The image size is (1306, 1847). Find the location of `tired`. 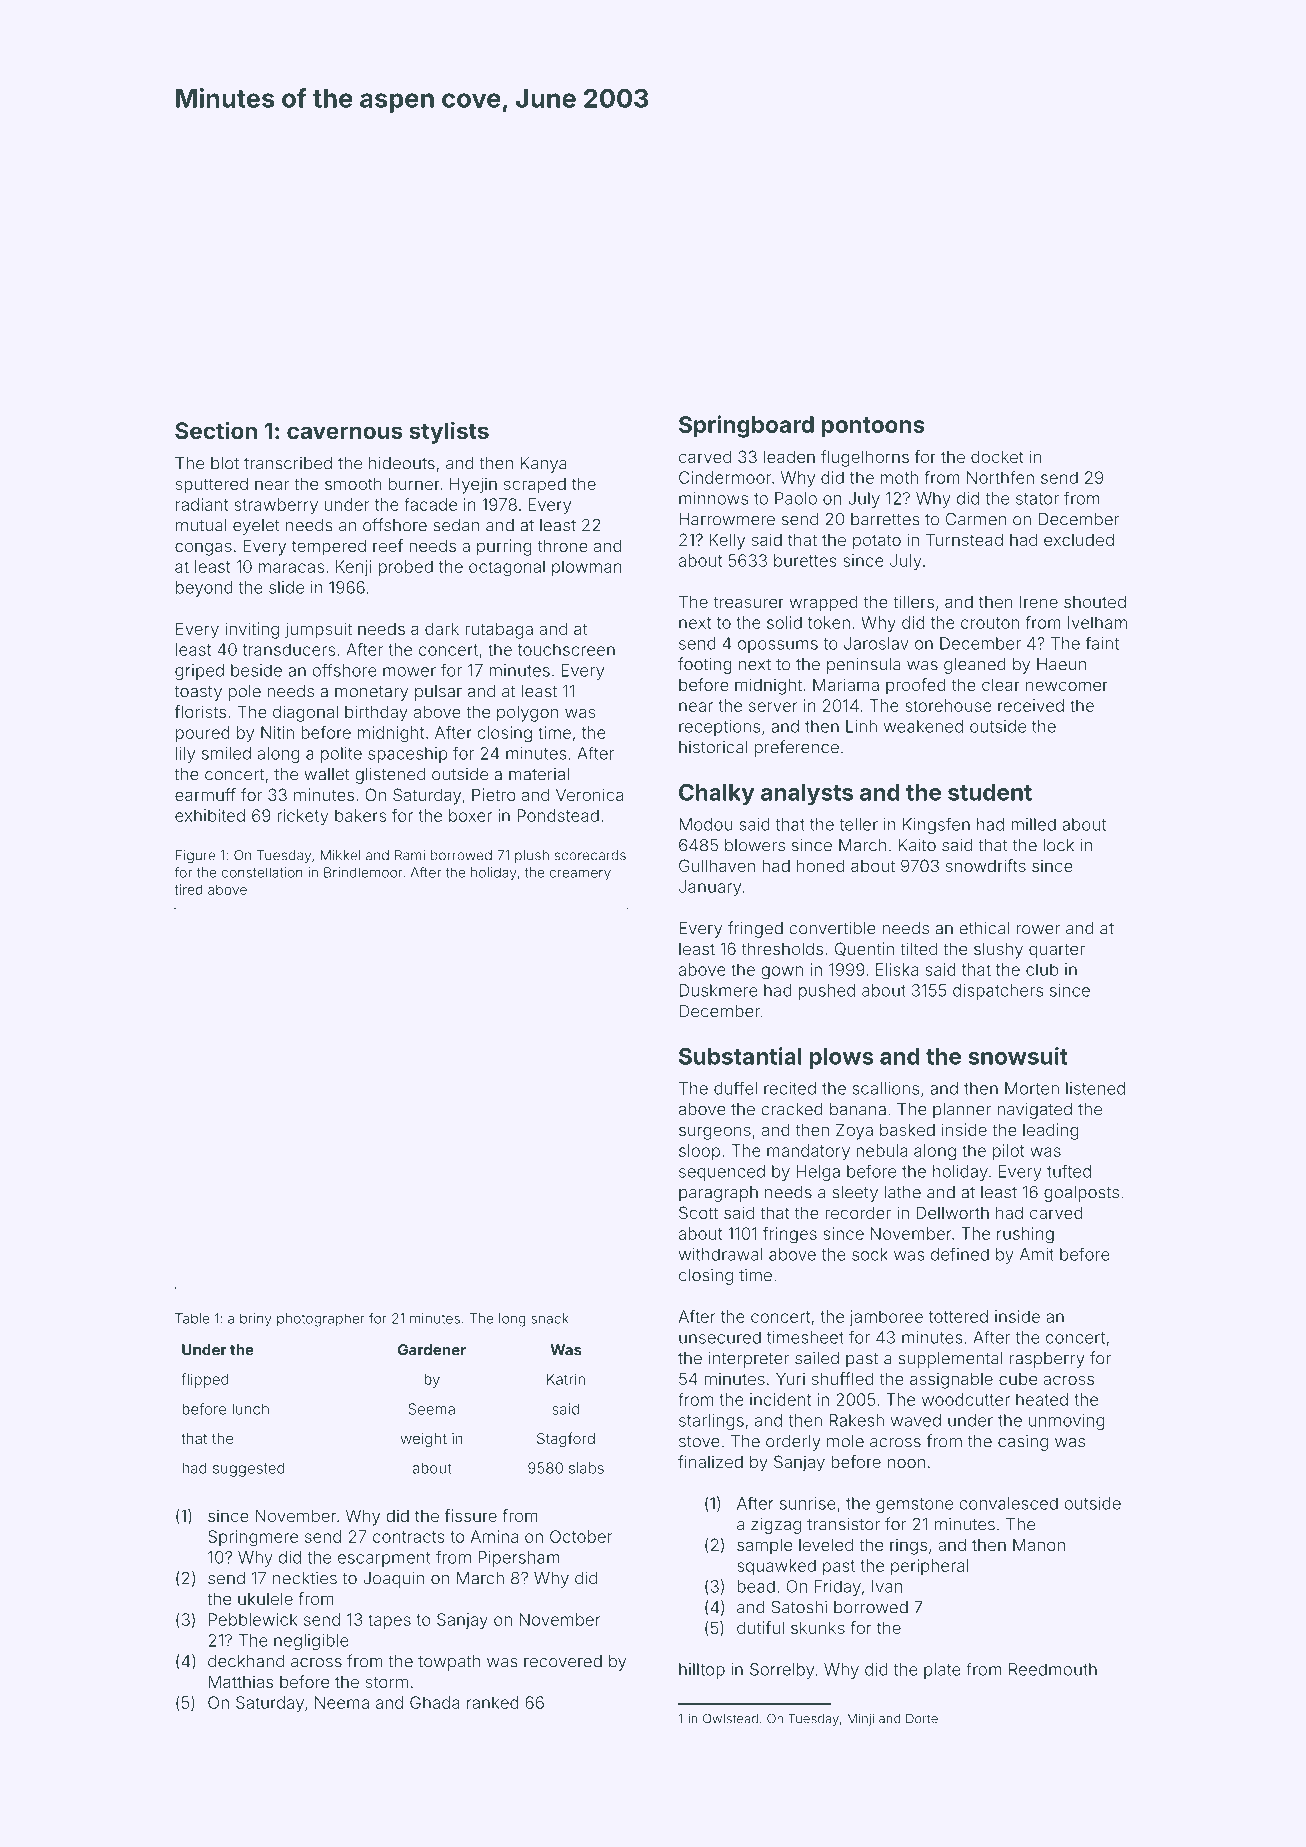

tired is located at coordinates (188, 889).
